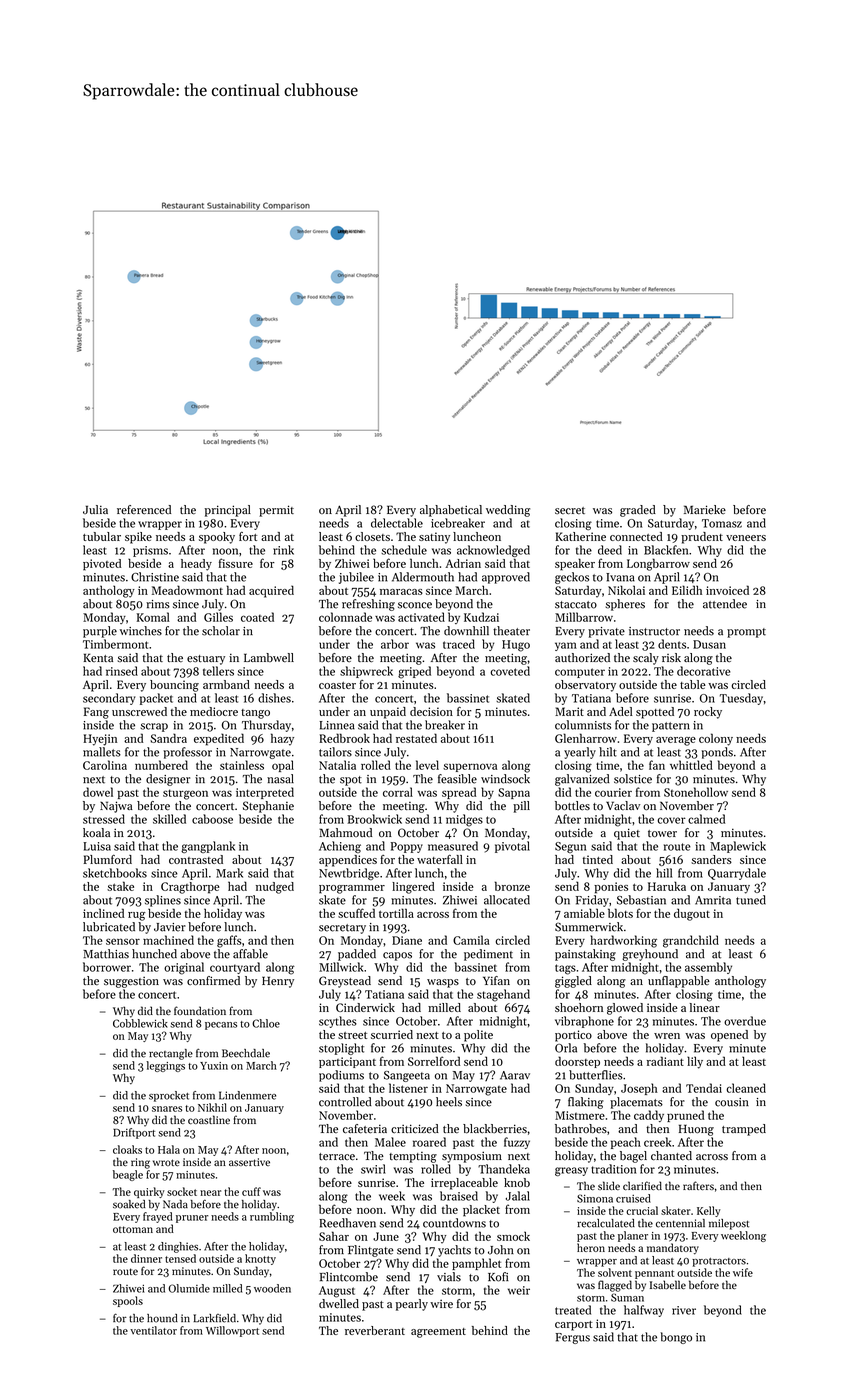  I want to click on Stonehollow, so click(696, 792).
